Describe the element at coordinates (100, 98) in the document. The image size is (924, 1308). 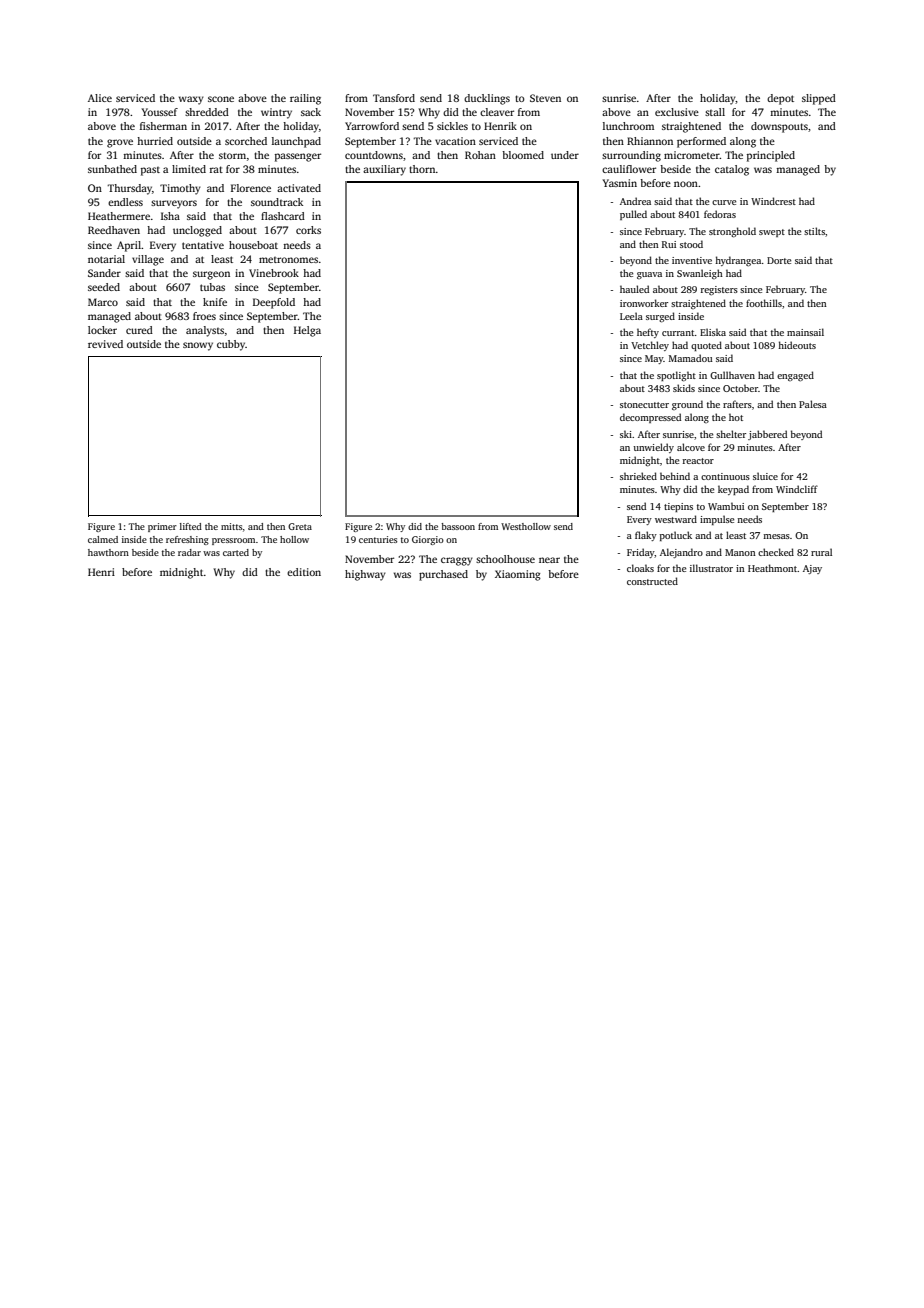
I see `Alice` at that location.
